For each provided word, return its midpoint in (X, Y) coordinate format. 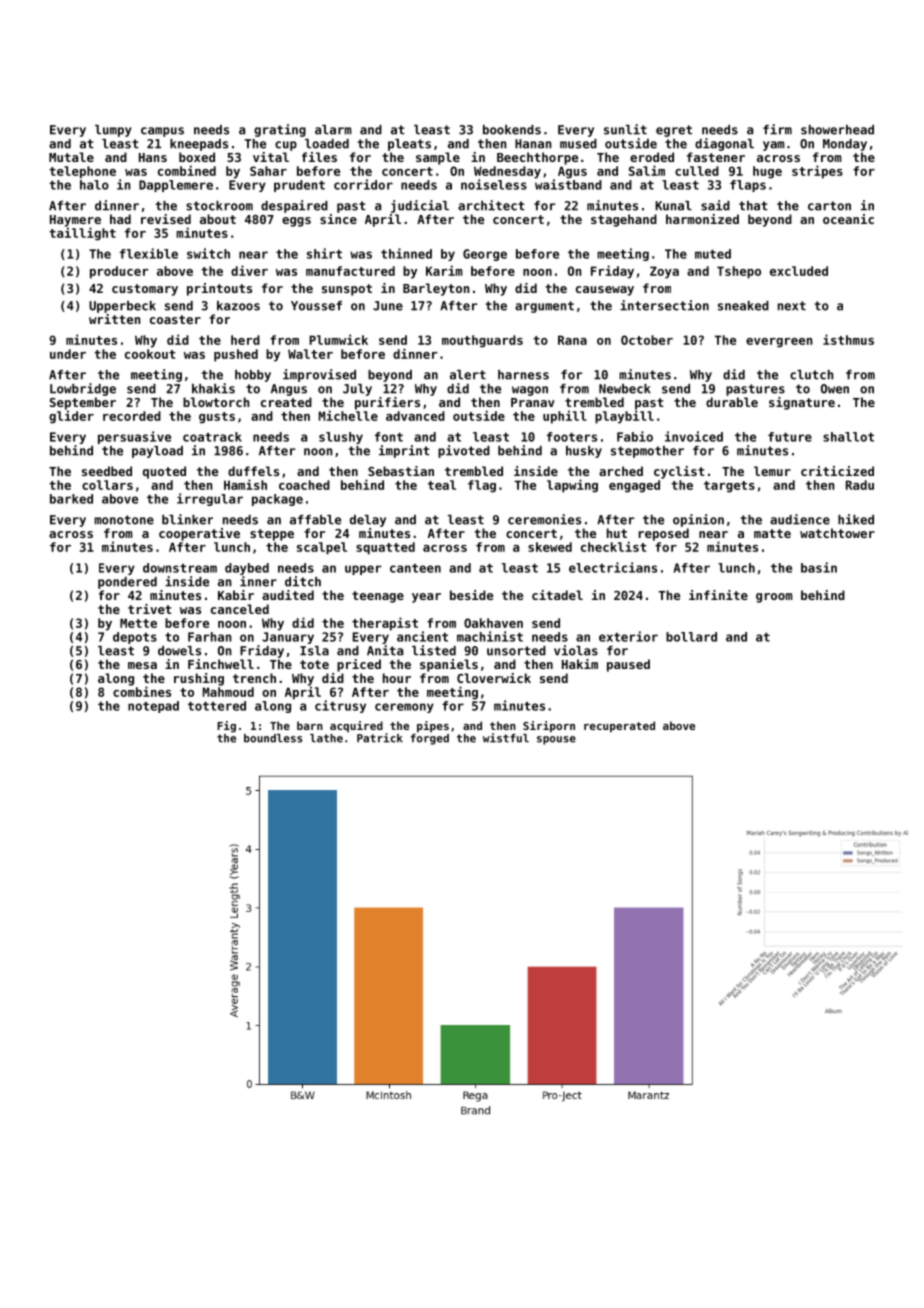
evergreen (779, 343)
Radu (860, 485)
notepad (153, 707)
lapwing (572, 486)
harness (523, 375)
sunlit (625, 129)
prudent (299, 186)
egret (674, 131)
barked (71, 499)
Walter (310, 354)
